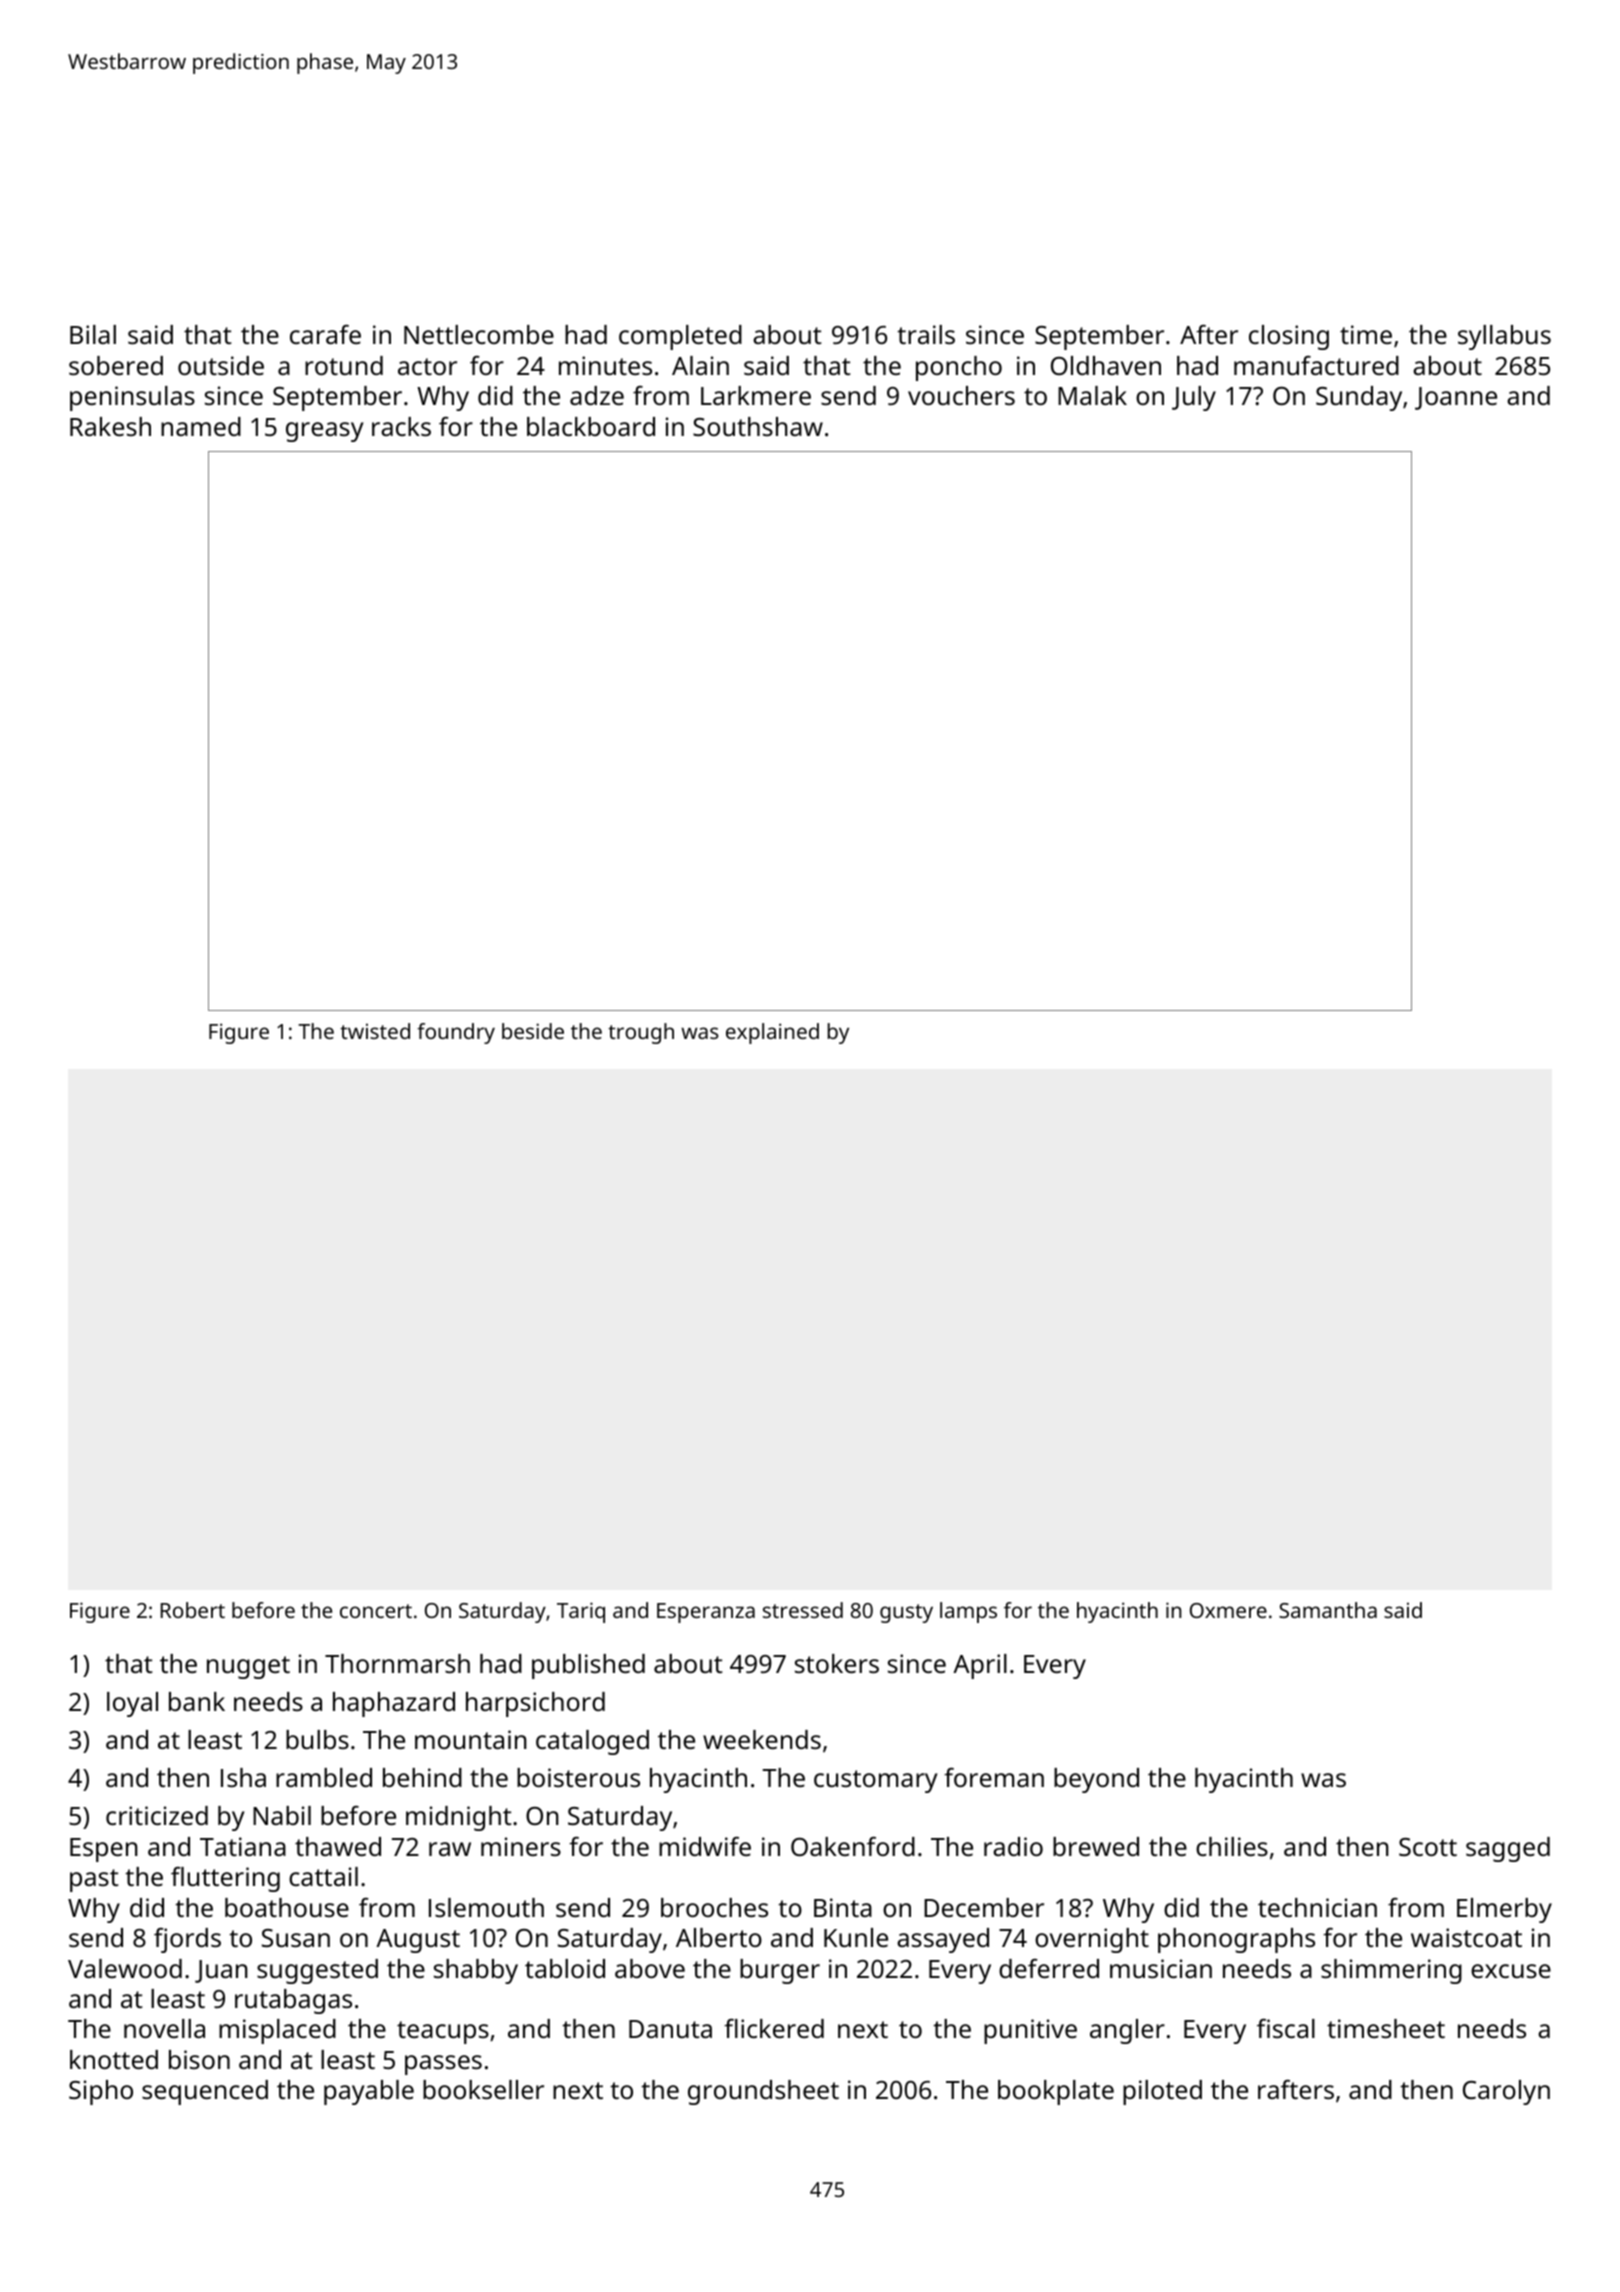 This document has height=2292, width=1620. What do you see at coordinates (926, 334) in the document?
I see `trails` at bounding box center [926, 334].
